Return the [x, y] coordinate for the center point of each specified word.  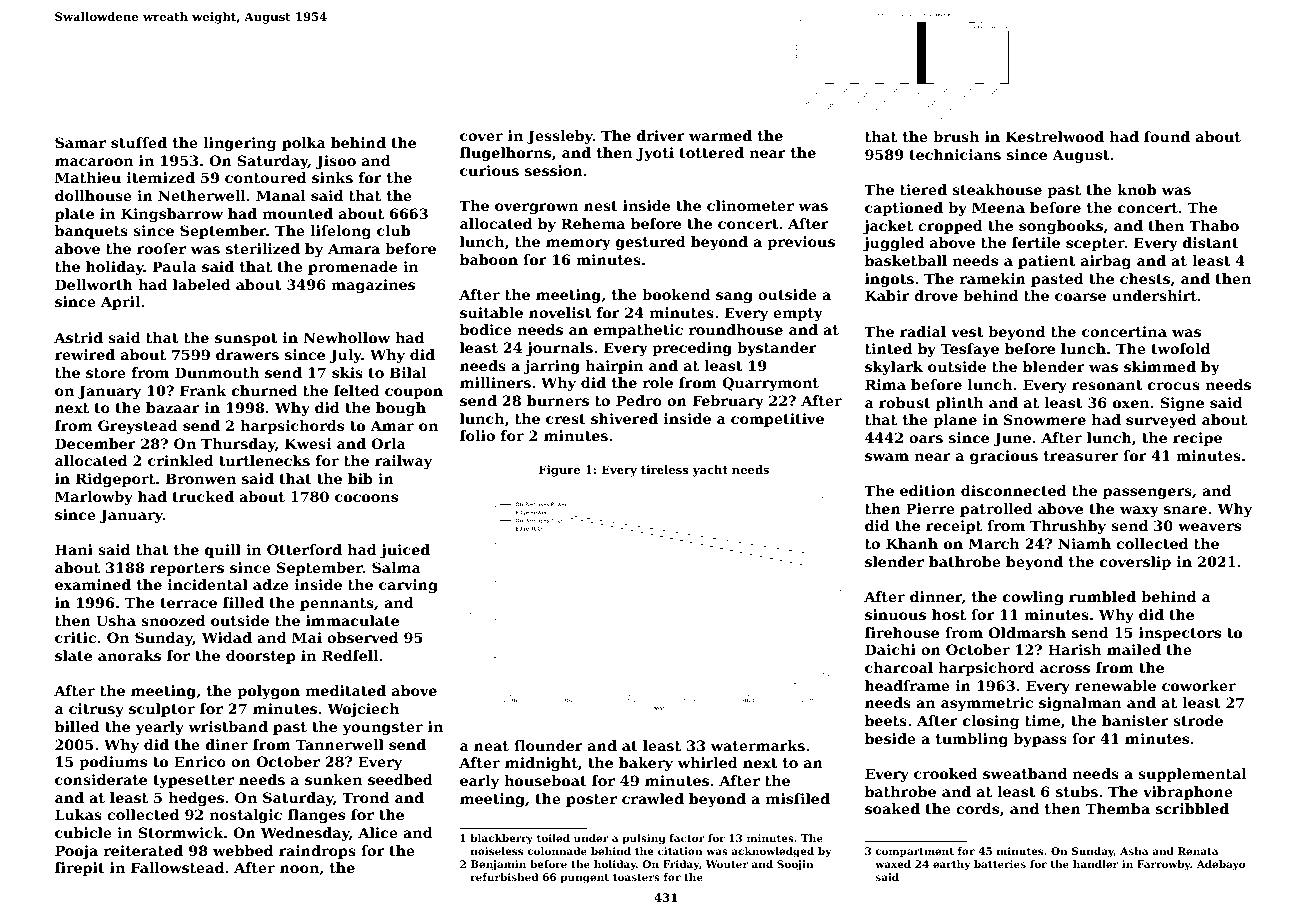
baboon [489, 259]
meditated [346, 690]
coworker [1199, 685]
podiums [113, 763]
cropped [950, 227]
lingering [240, 144]
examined [93, 584]
